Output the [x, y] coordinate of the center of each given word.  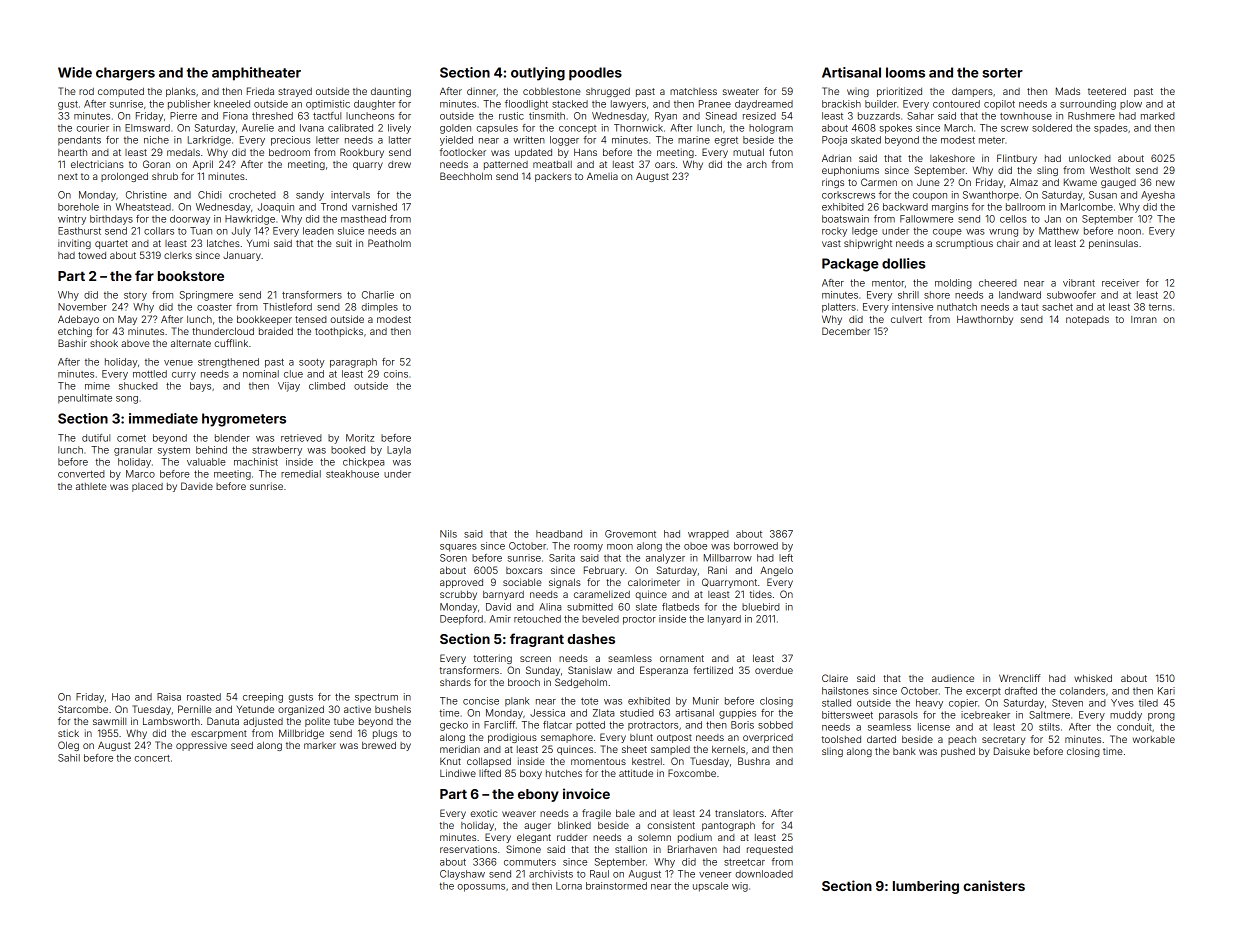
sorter [1002, 73]
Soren [453, 558]
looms [905, 72]
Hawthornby [985, 320]
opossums [481, 888]
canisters [994, 885]
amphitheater [256, 74]
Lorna [569, 886]
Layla [399, 451]
